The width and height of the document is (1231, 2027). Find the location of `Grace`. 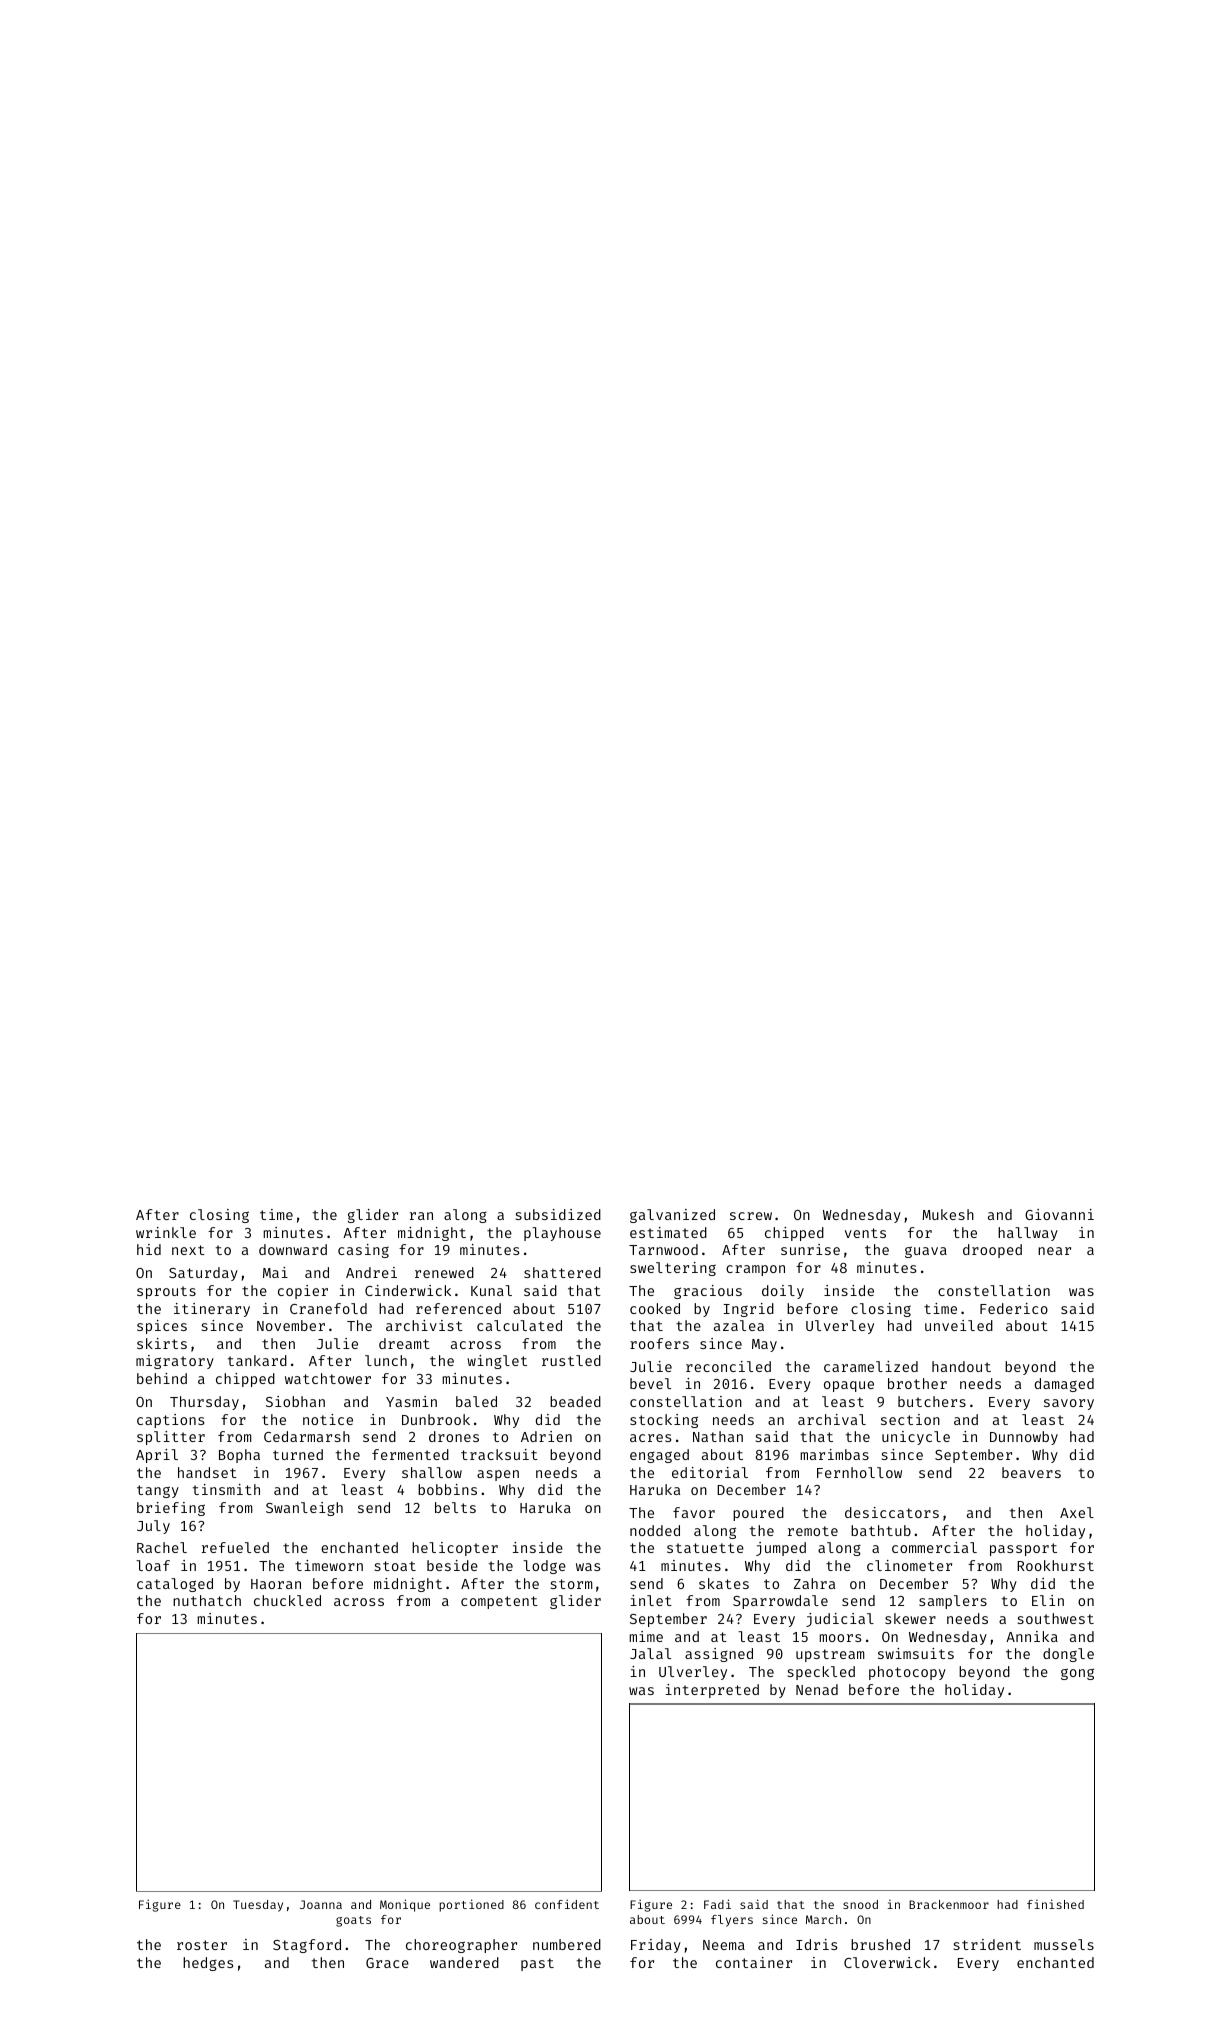

Grace is located at coordinates (387, 1963).
